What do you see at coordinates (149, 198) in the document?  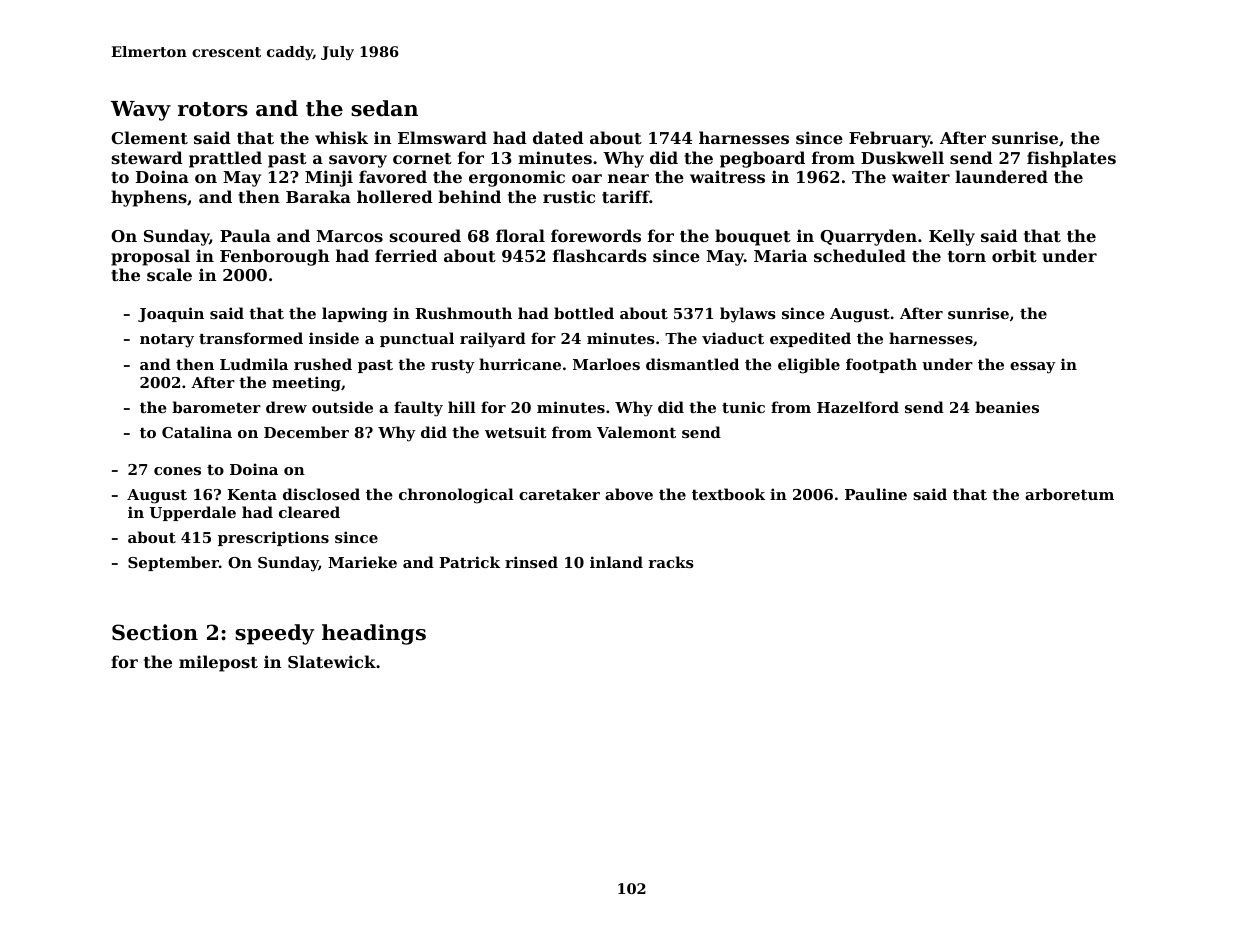 I see `hyphens` at bounding box center [149, 198].
